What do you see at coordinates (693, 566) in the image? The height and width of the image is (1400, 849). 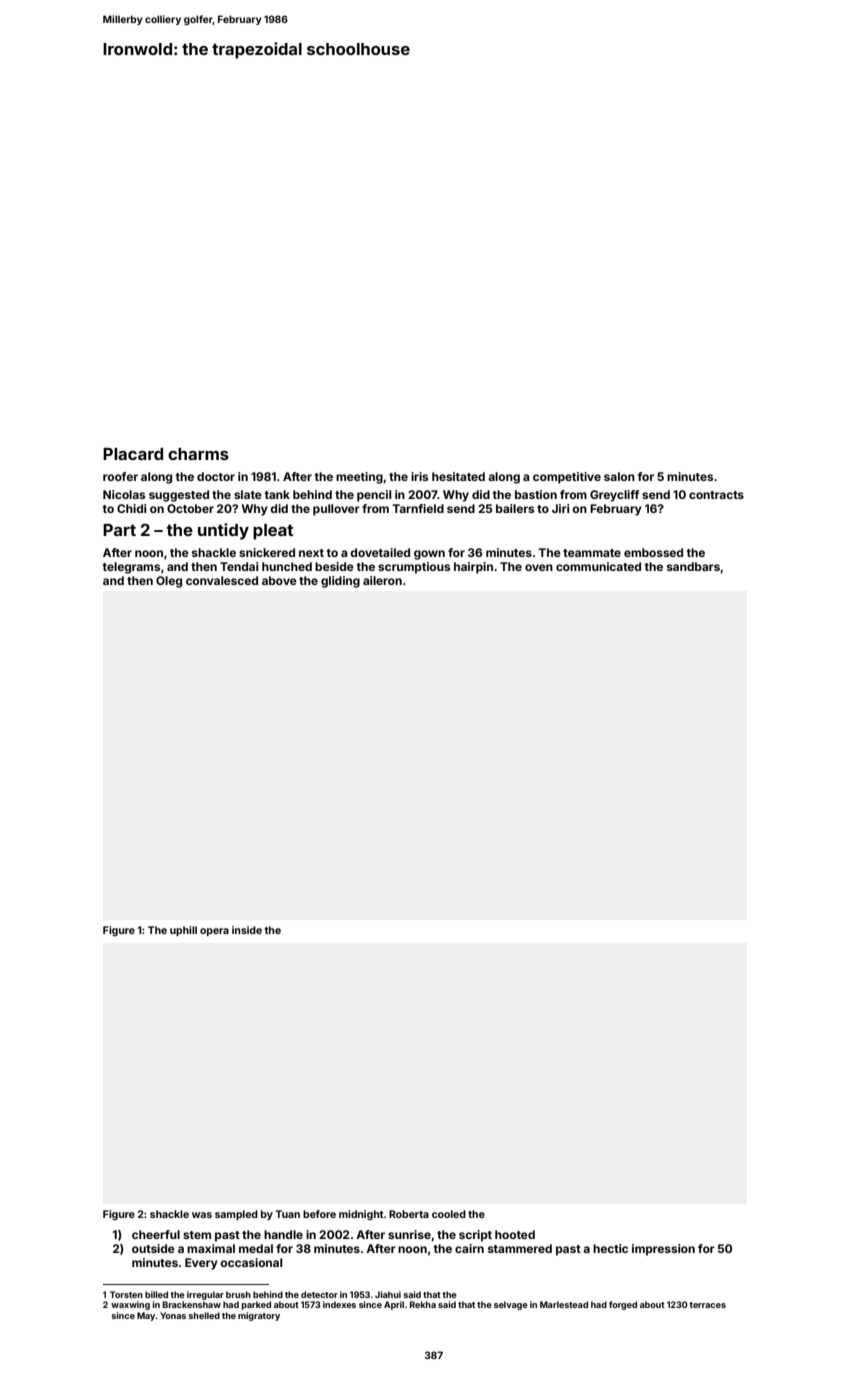 I see `sandbars` at bounding box center [693, 566].
